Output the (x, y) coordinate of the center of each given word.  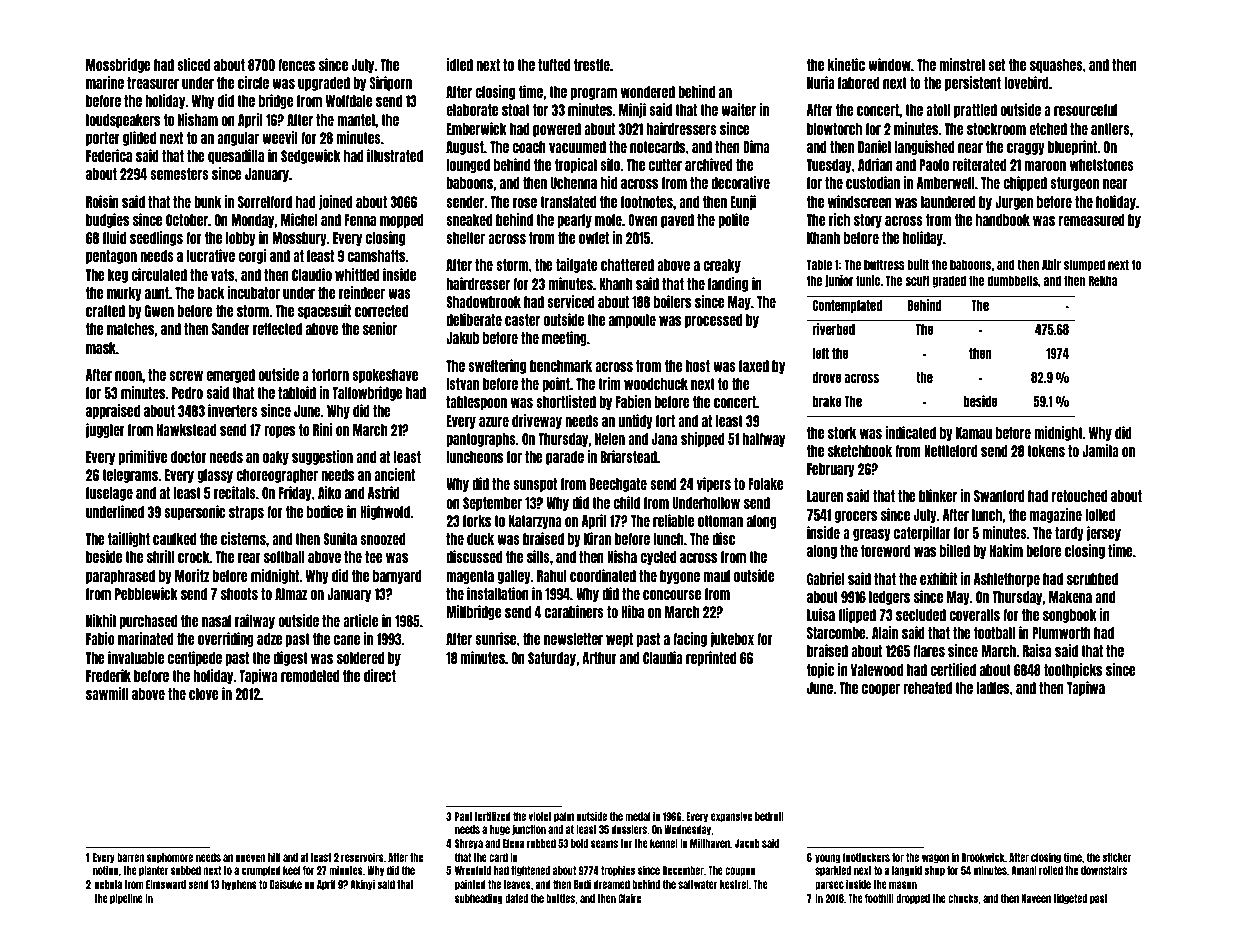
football (994, 633)
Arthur (599, 658)
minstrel (962, 64)
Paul (463, 816)
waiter (738, 109)
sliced (193, 64)
